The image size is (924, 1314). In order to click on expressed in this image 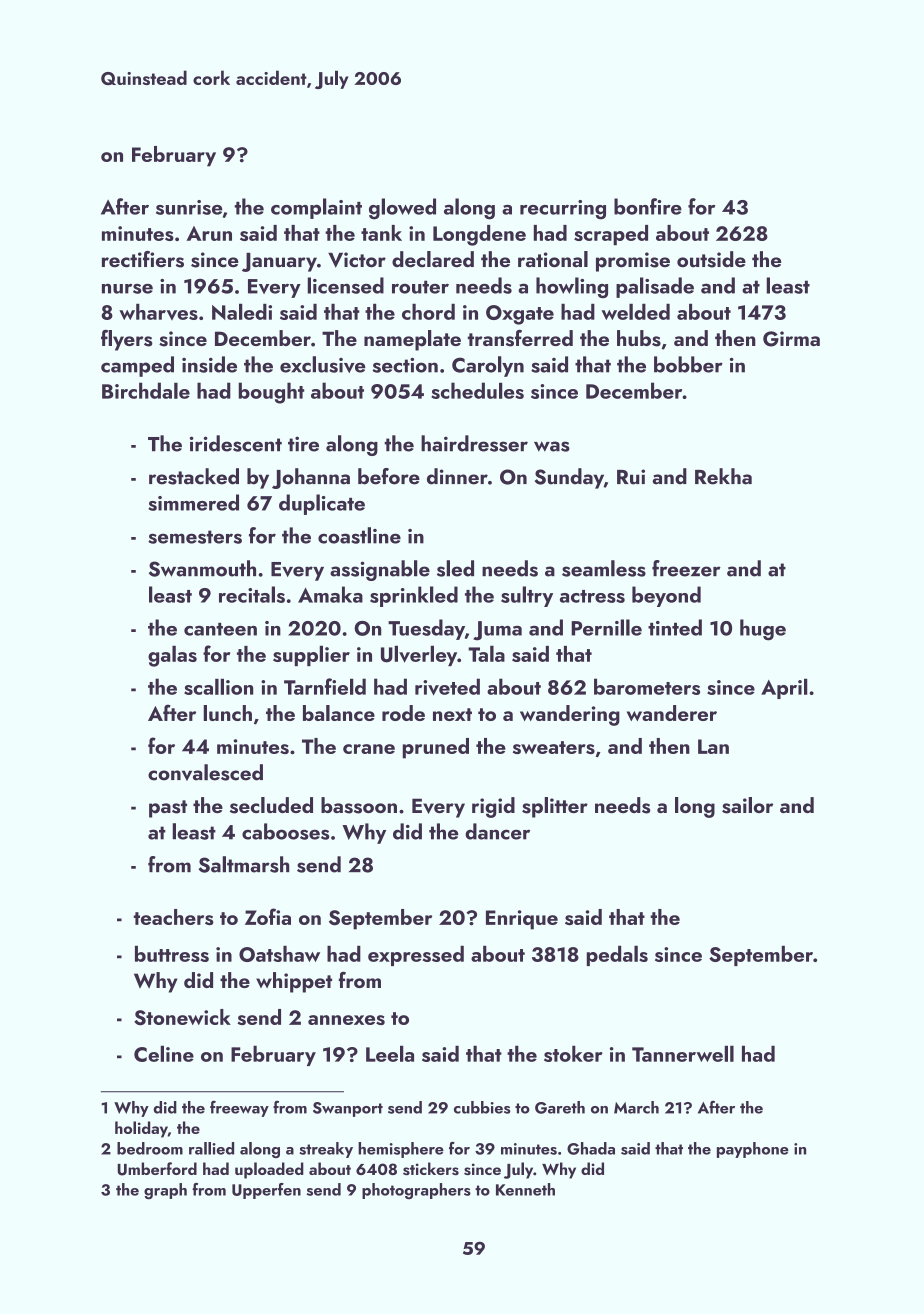, I will do `click(416, 956)`.
